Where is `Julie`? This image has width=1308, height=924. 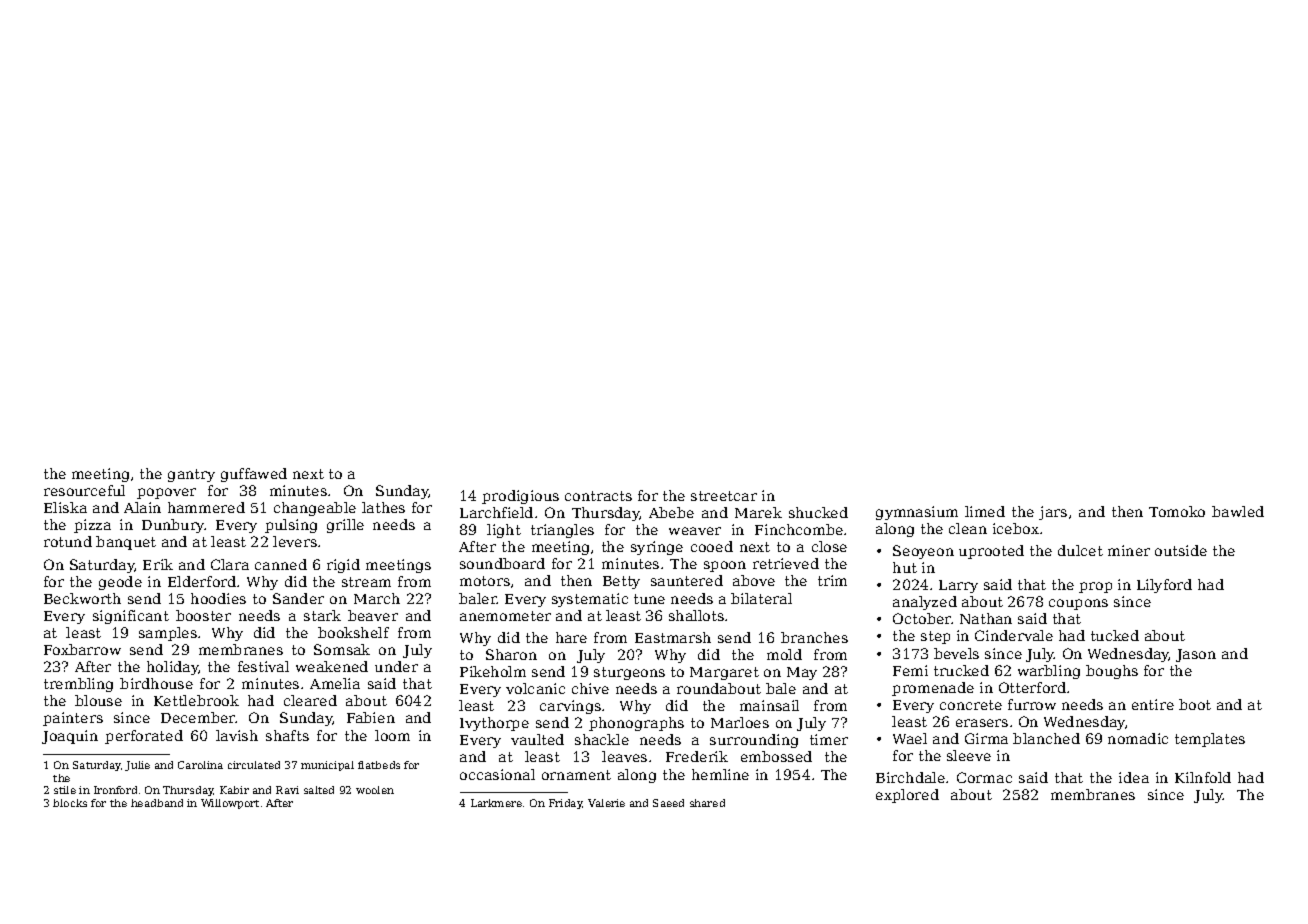
Julie is located at coordinates (137, 766).
